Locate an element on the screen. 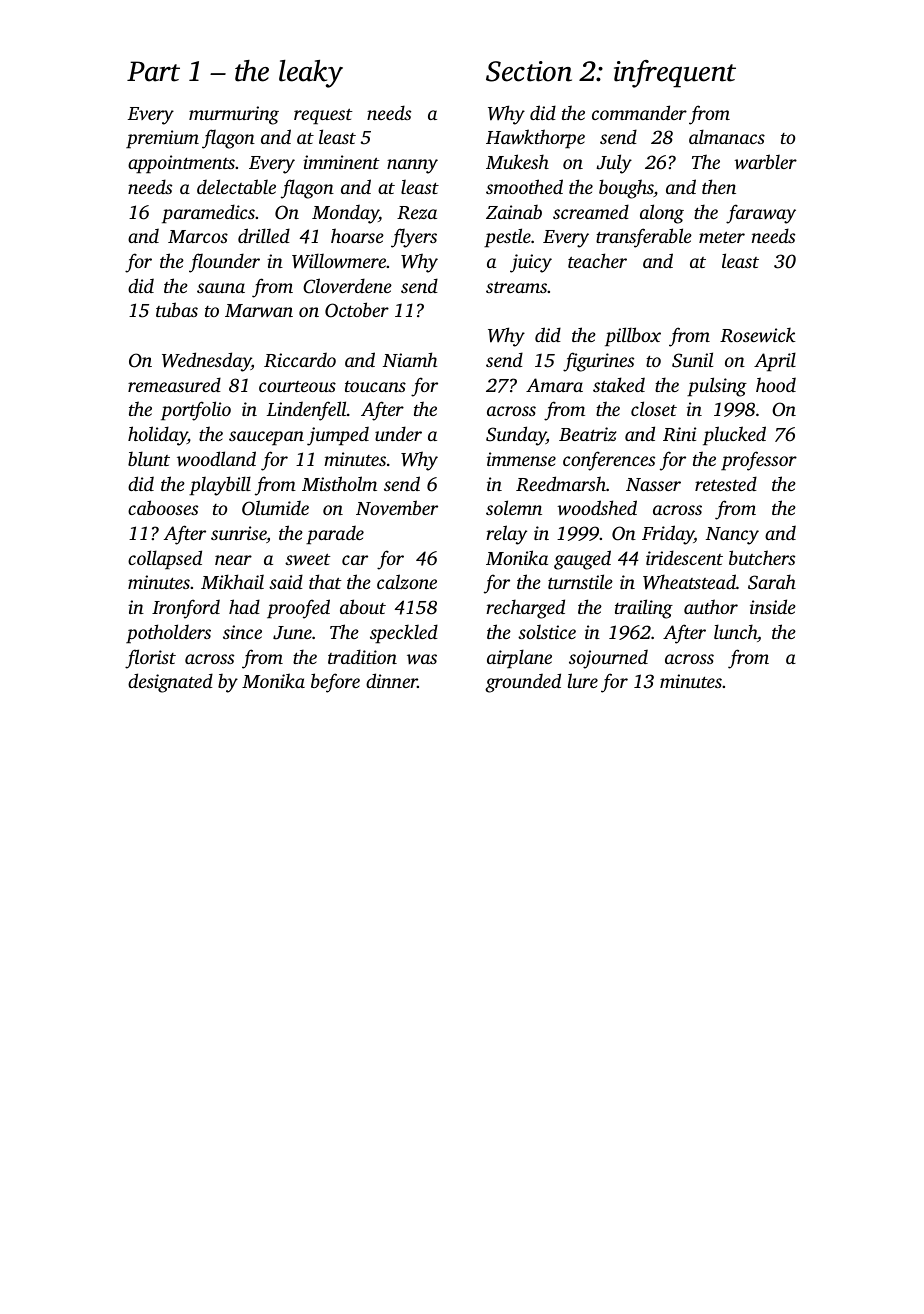 This screenshot has height=1314, width=924. transferable is located at coordinates (644, 238).
